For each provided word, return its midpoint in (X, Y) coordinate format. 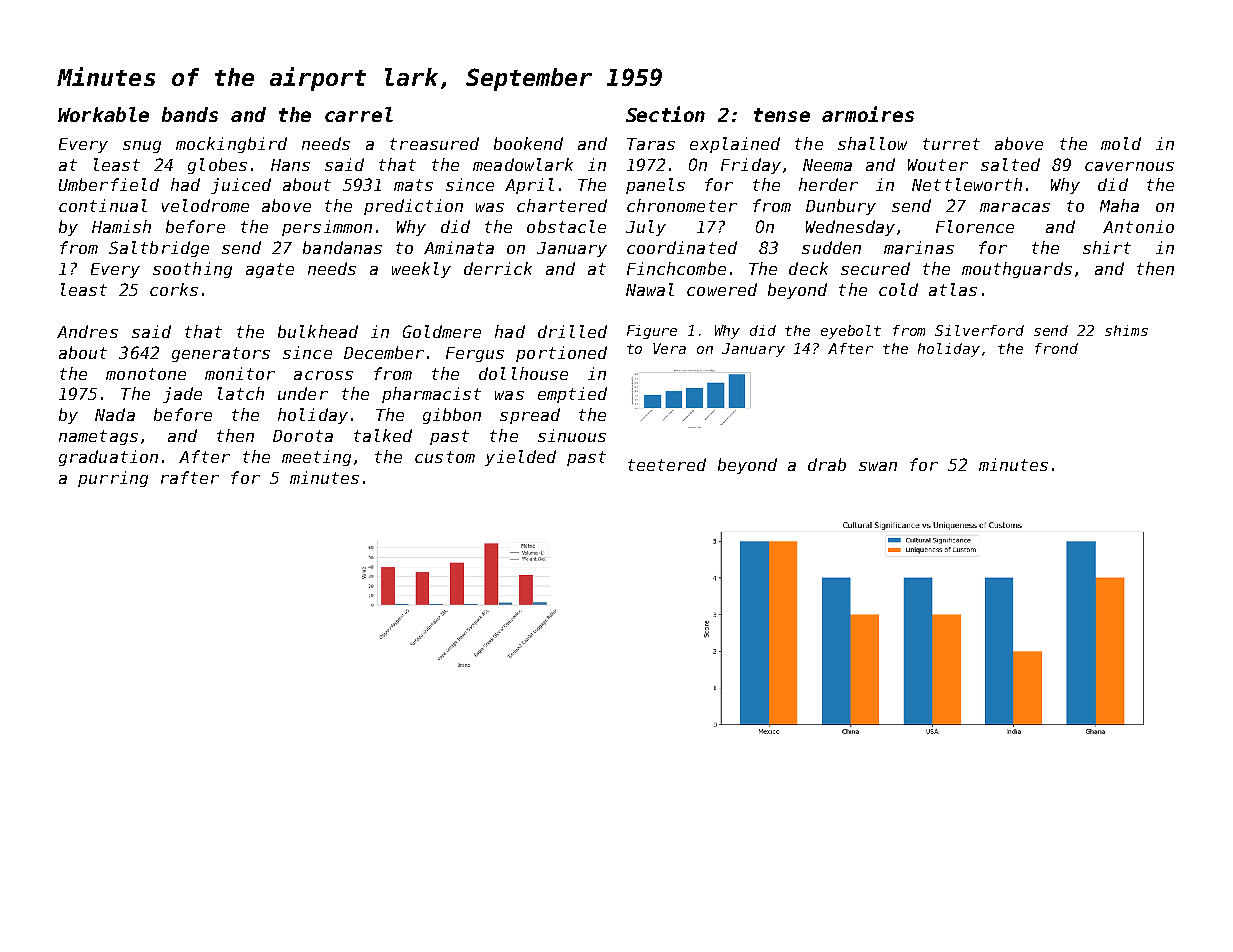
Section (665, 114)
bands (190, 114)
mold (1121, 143)
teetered (667, 464)
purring (113, 479)
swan (878, 466)
